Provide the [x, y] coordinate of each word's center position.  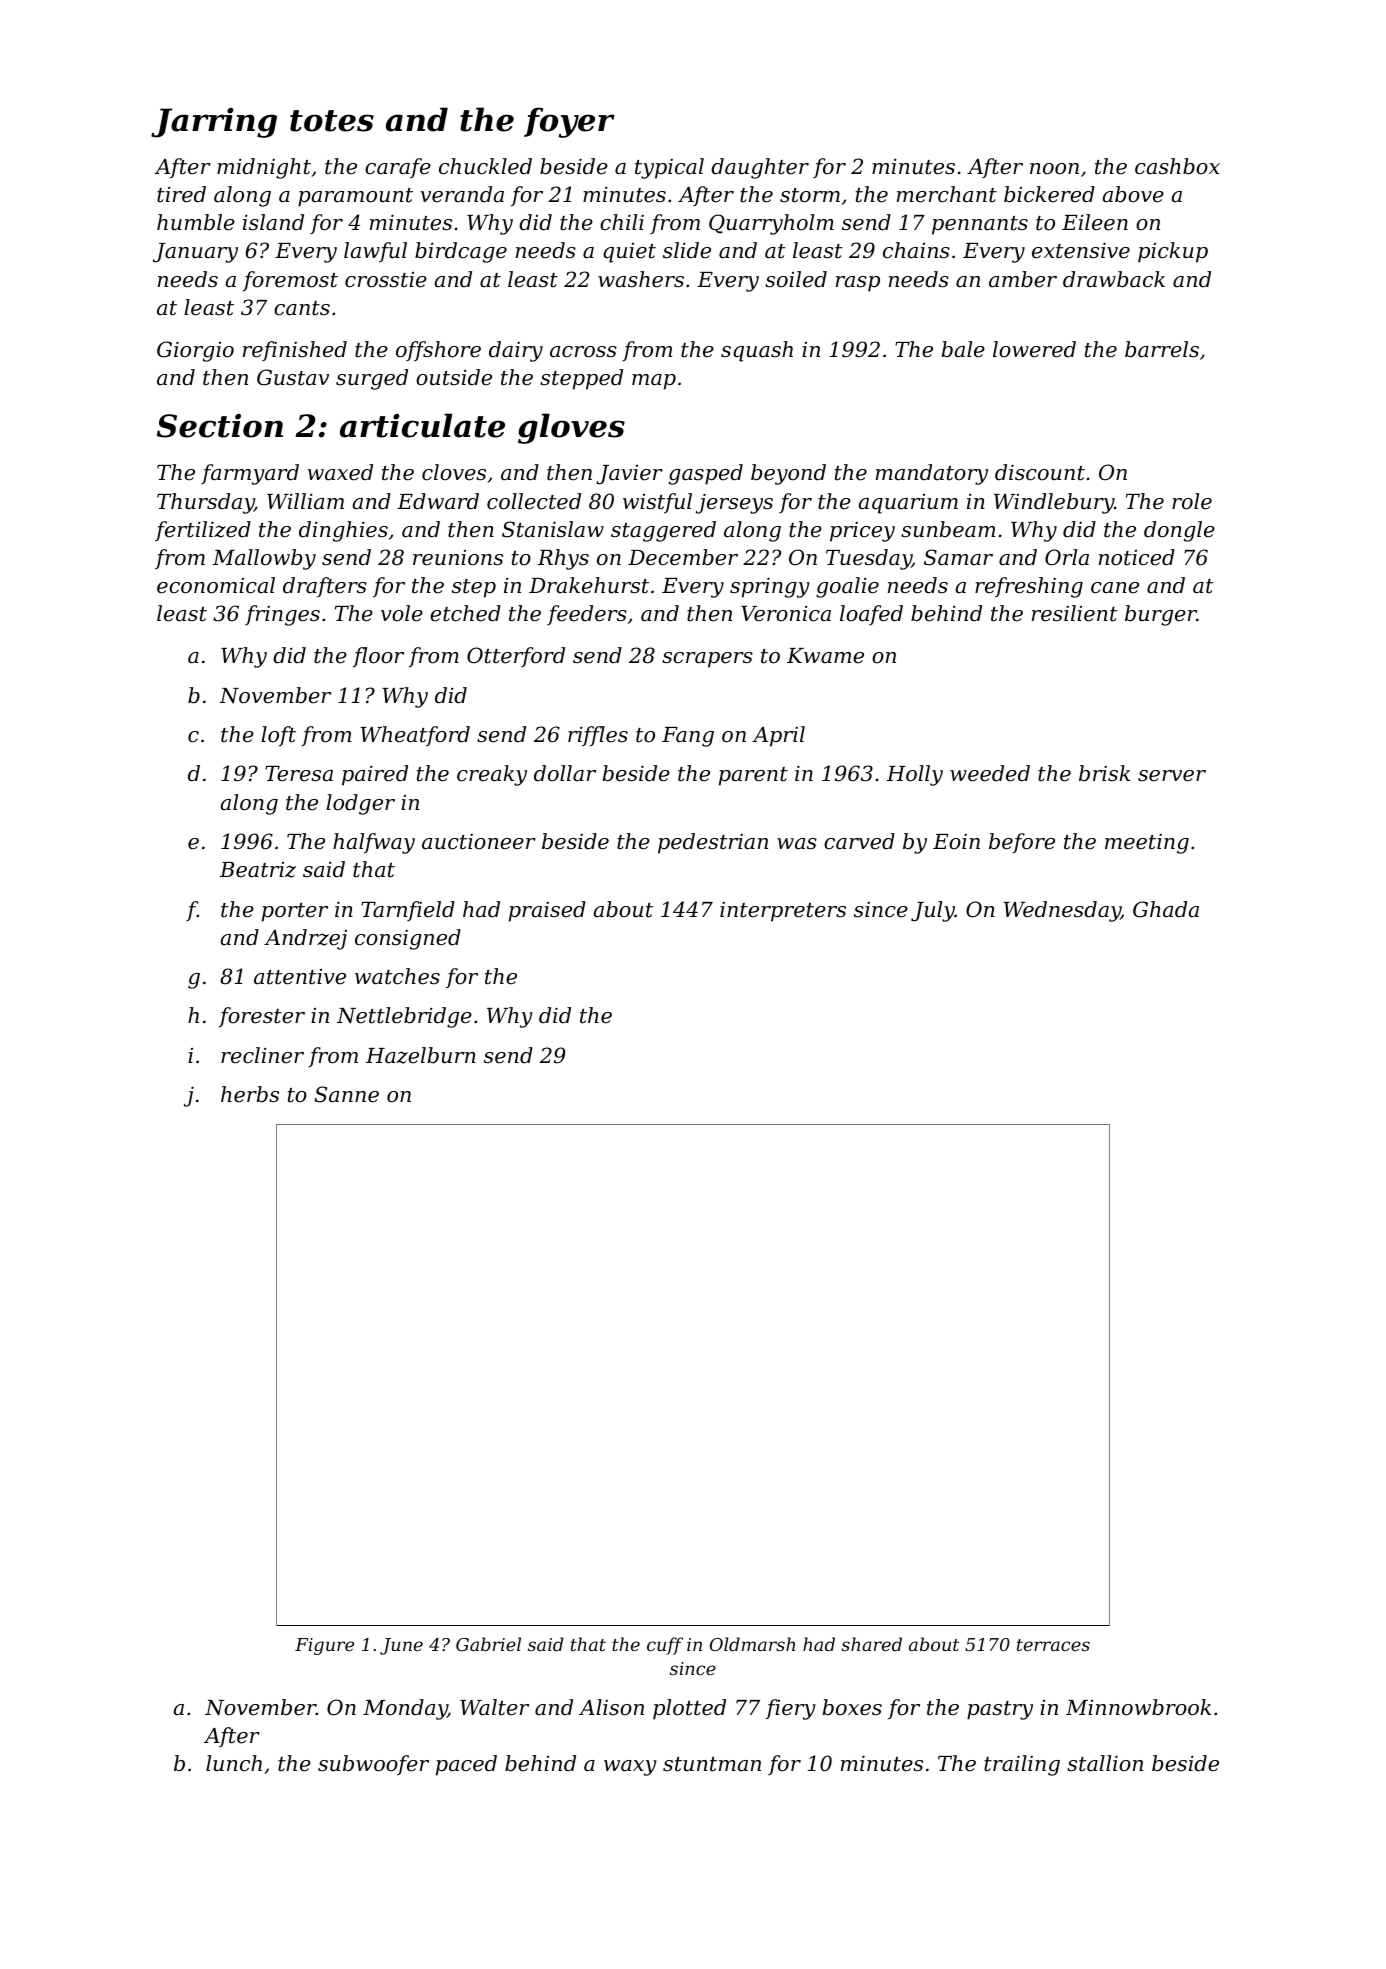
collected [534, 501]
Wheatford [415, 736]
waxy [630, 1768]
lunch [234, 1763]
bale [963, 349]
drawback [1114, 279]
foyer [569, 122]
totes [332, 121]
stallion [1105, 1763]
